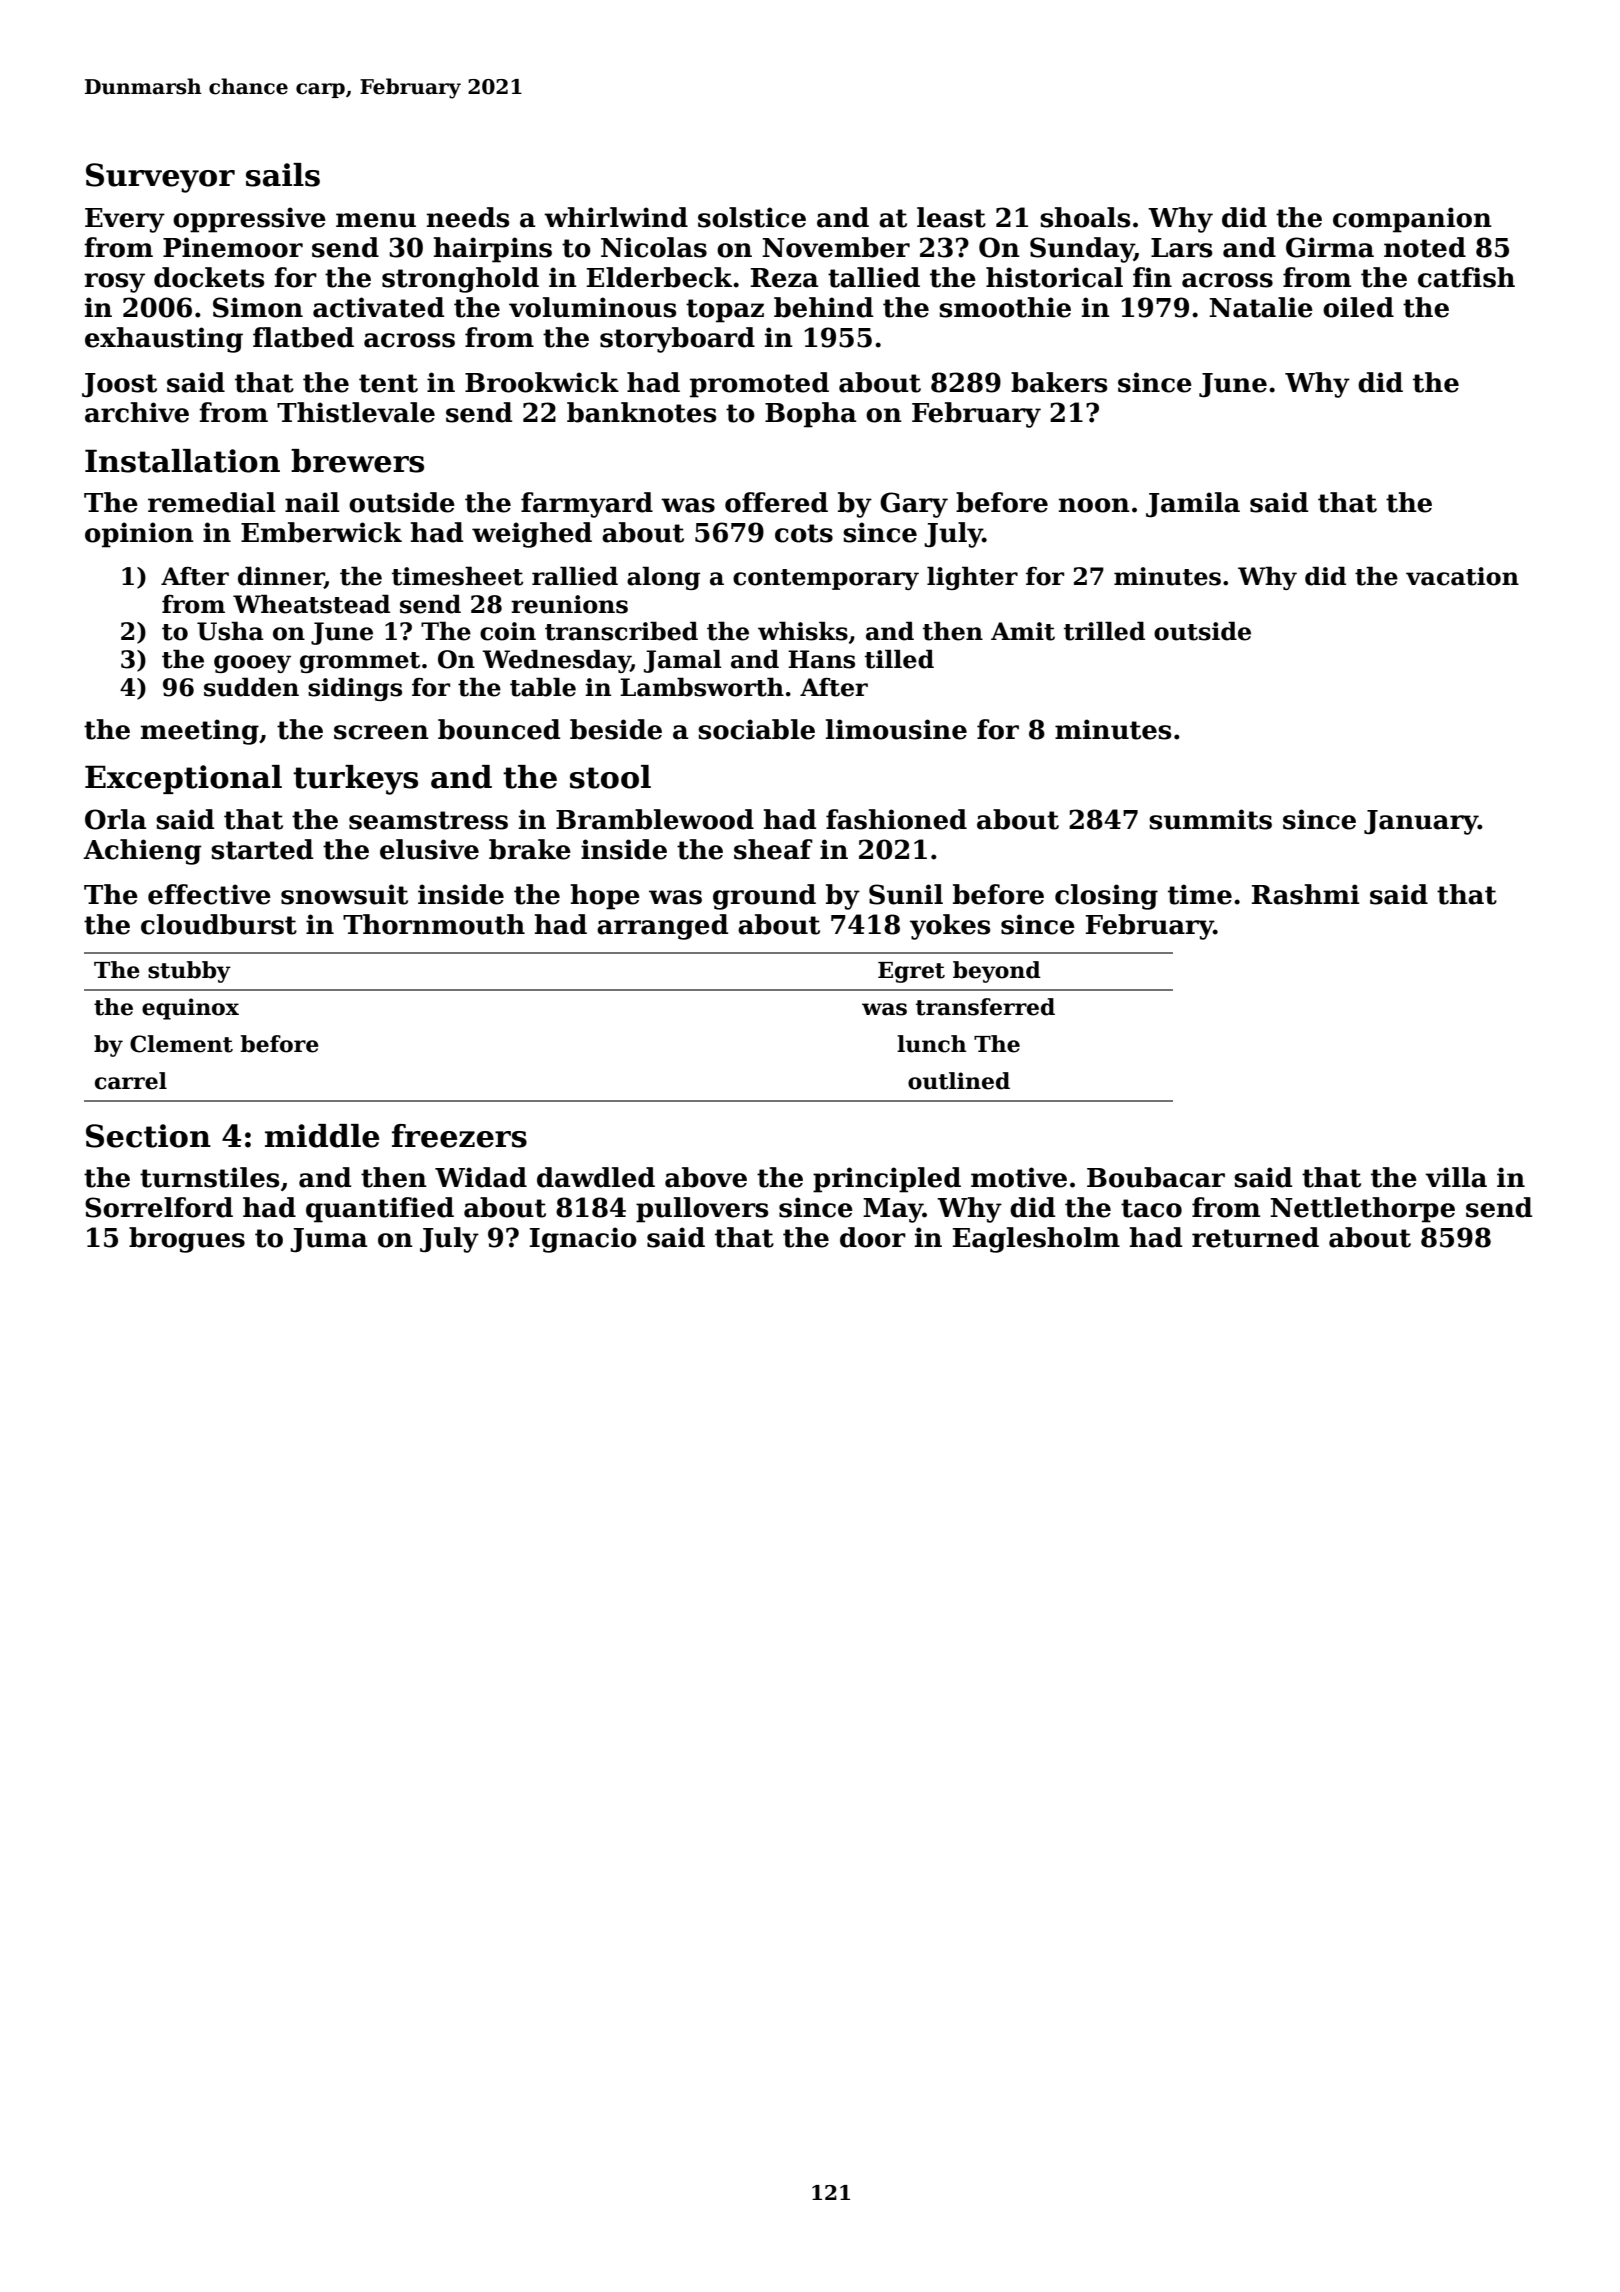  What do you see at coordinates (583, 1240) in the document?
I see `Ignacio` at bounding box center [583, 1240].
